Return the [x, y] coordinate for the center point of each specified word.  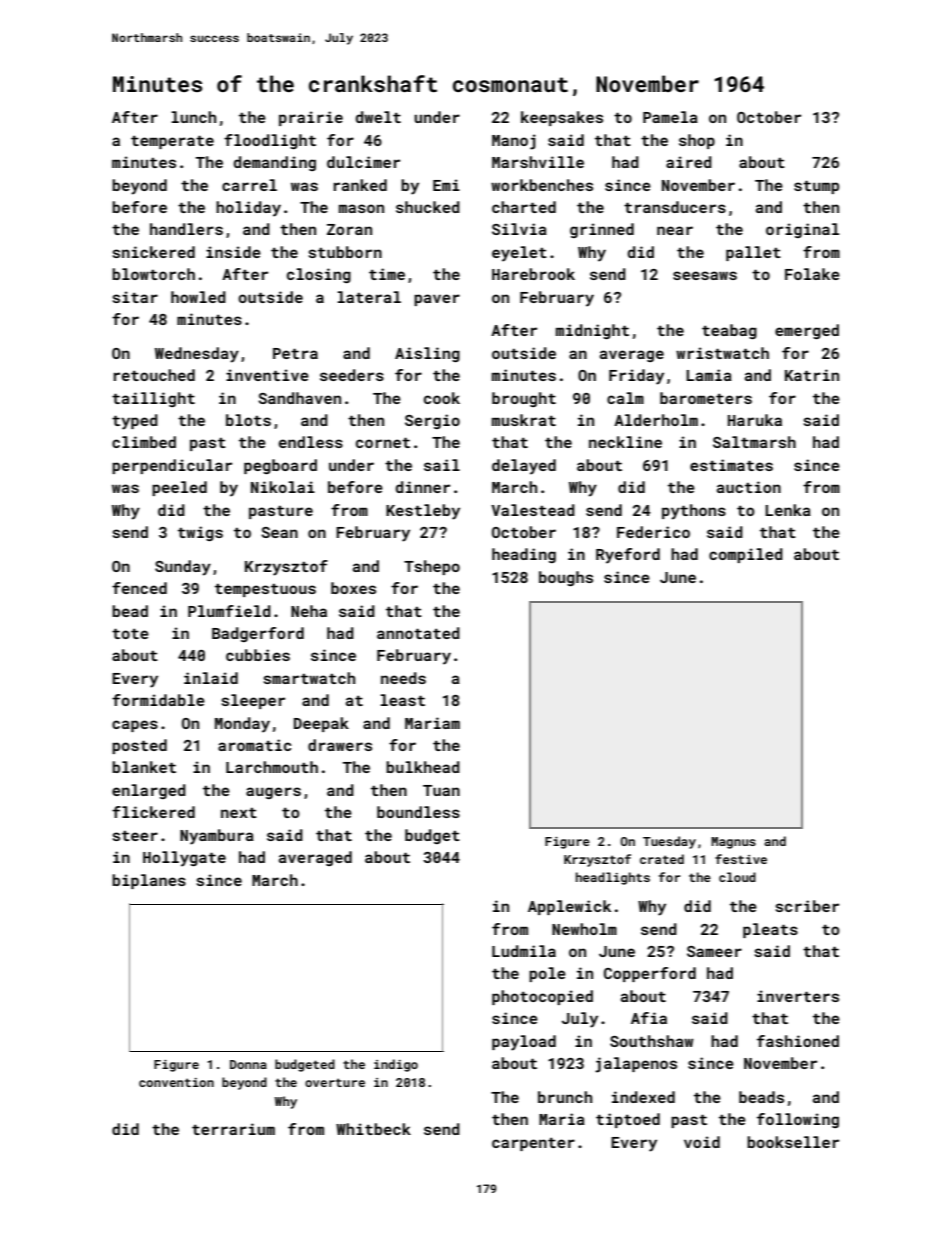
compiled [746, 555]
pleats [770, 930]
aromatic [254, 745]
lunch [193, 117]
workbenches [542, 185]
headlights [613, 878]
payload [524, 1043]
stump [816, 187]
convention [176, 1082]
